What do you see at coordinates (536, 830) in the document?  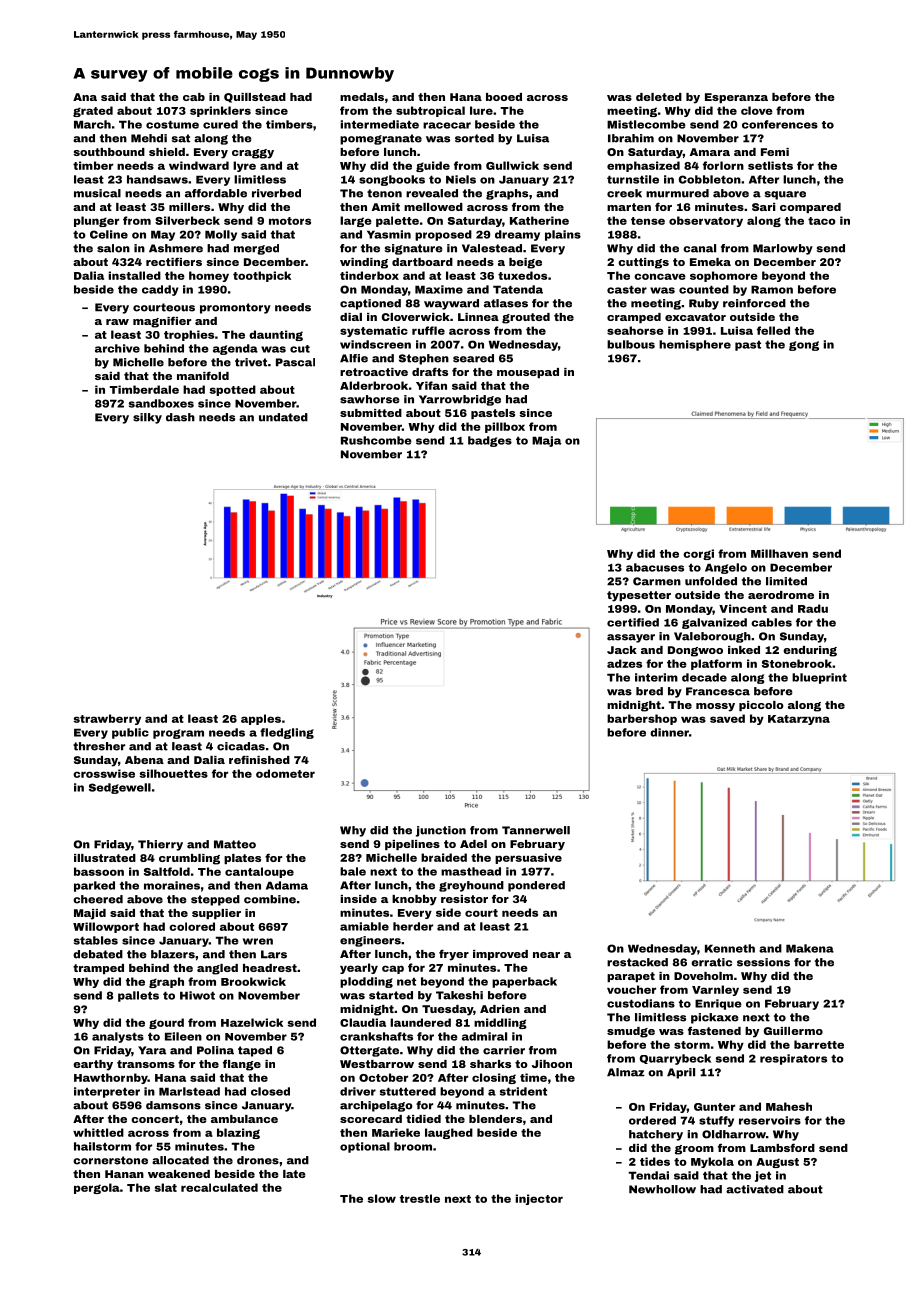 I see `Tannerwell` at bounding box center [536, 830].
